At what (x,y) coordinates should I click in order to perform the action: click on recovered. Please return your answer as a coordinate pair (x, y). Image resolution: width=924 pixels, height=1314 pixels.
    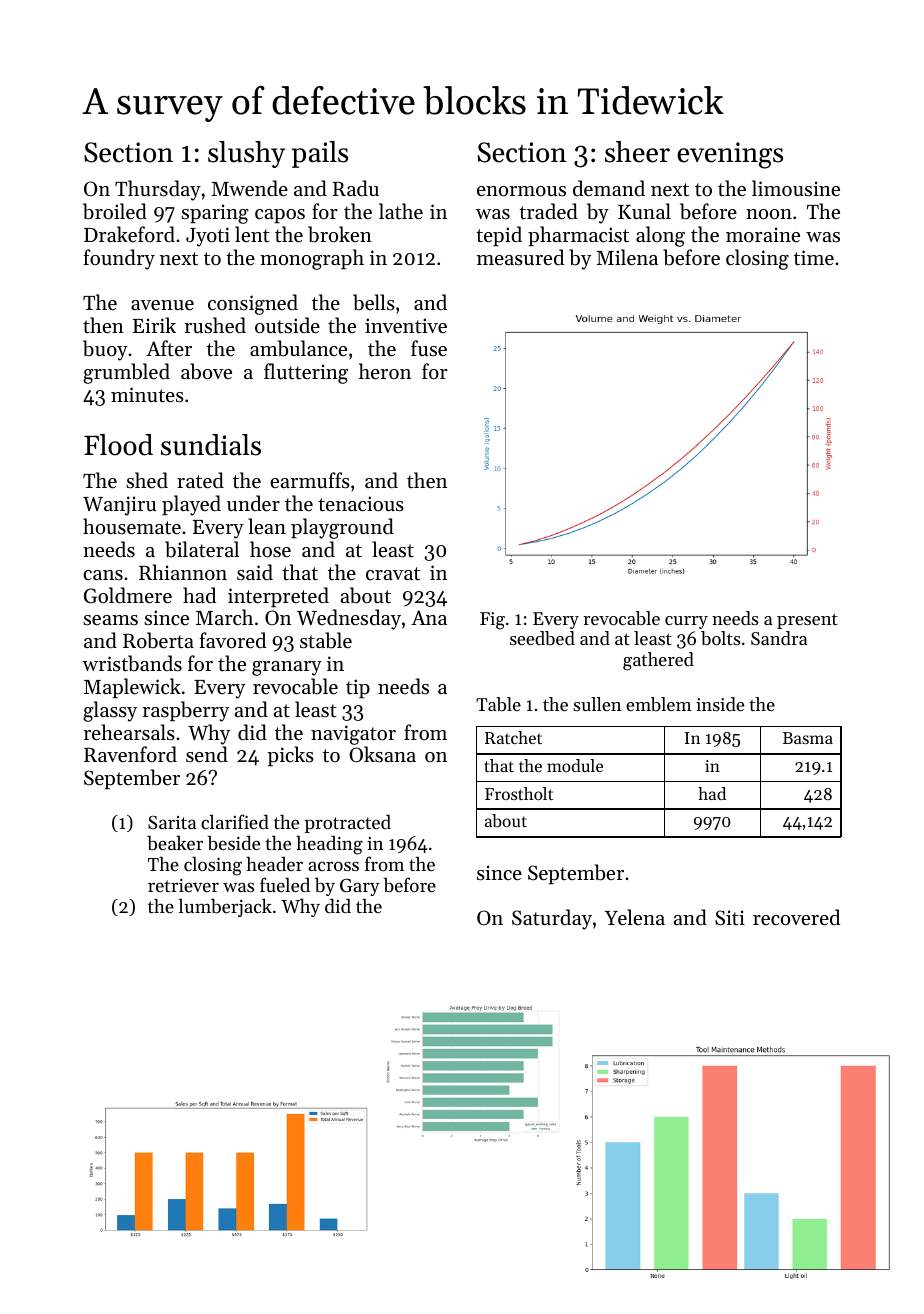
    Looking at the image, I should click on (796, 917).
